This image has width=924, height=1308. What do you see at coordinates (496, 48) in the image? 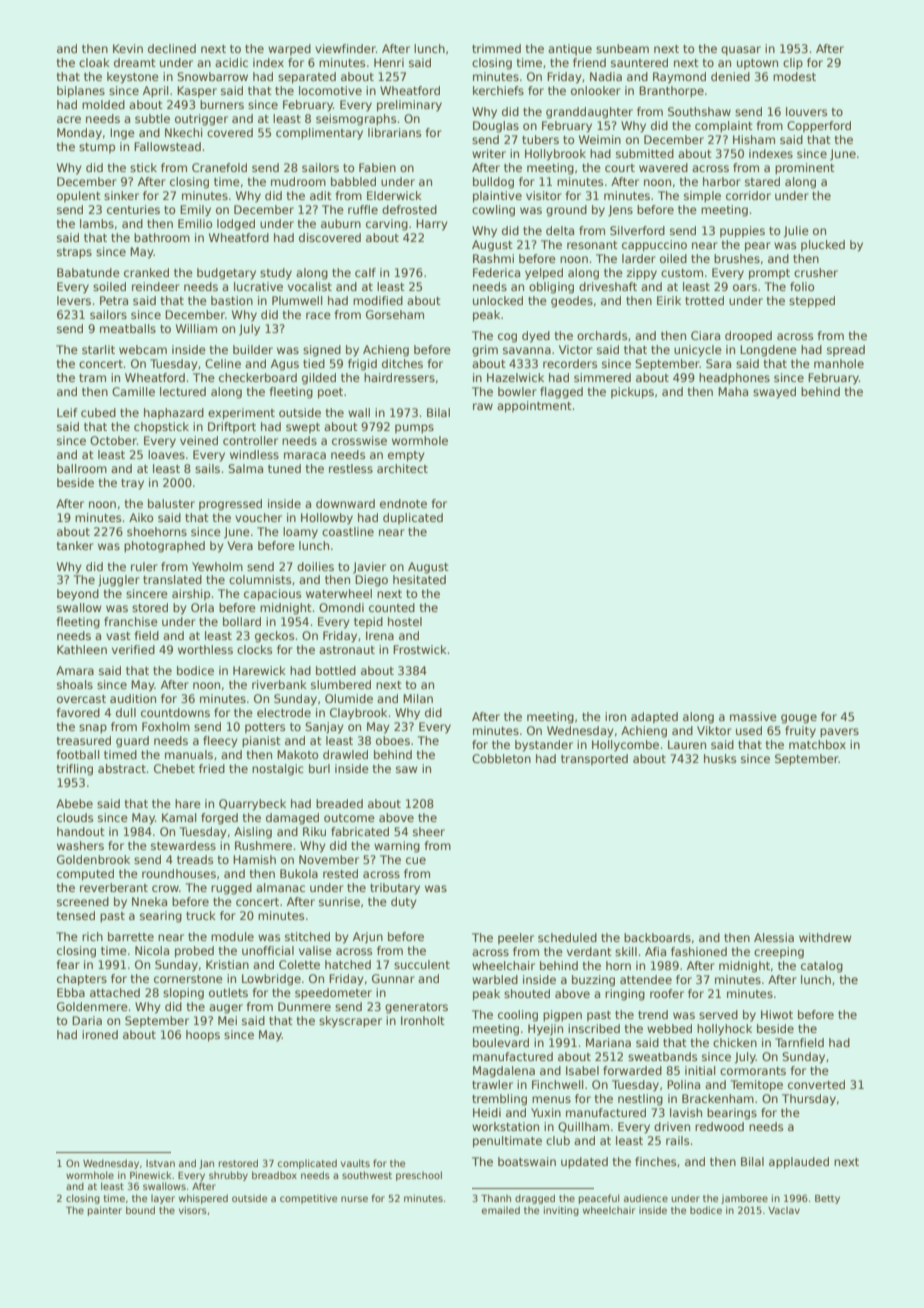
I see `trimmed` at bounding box center [496, 48].
